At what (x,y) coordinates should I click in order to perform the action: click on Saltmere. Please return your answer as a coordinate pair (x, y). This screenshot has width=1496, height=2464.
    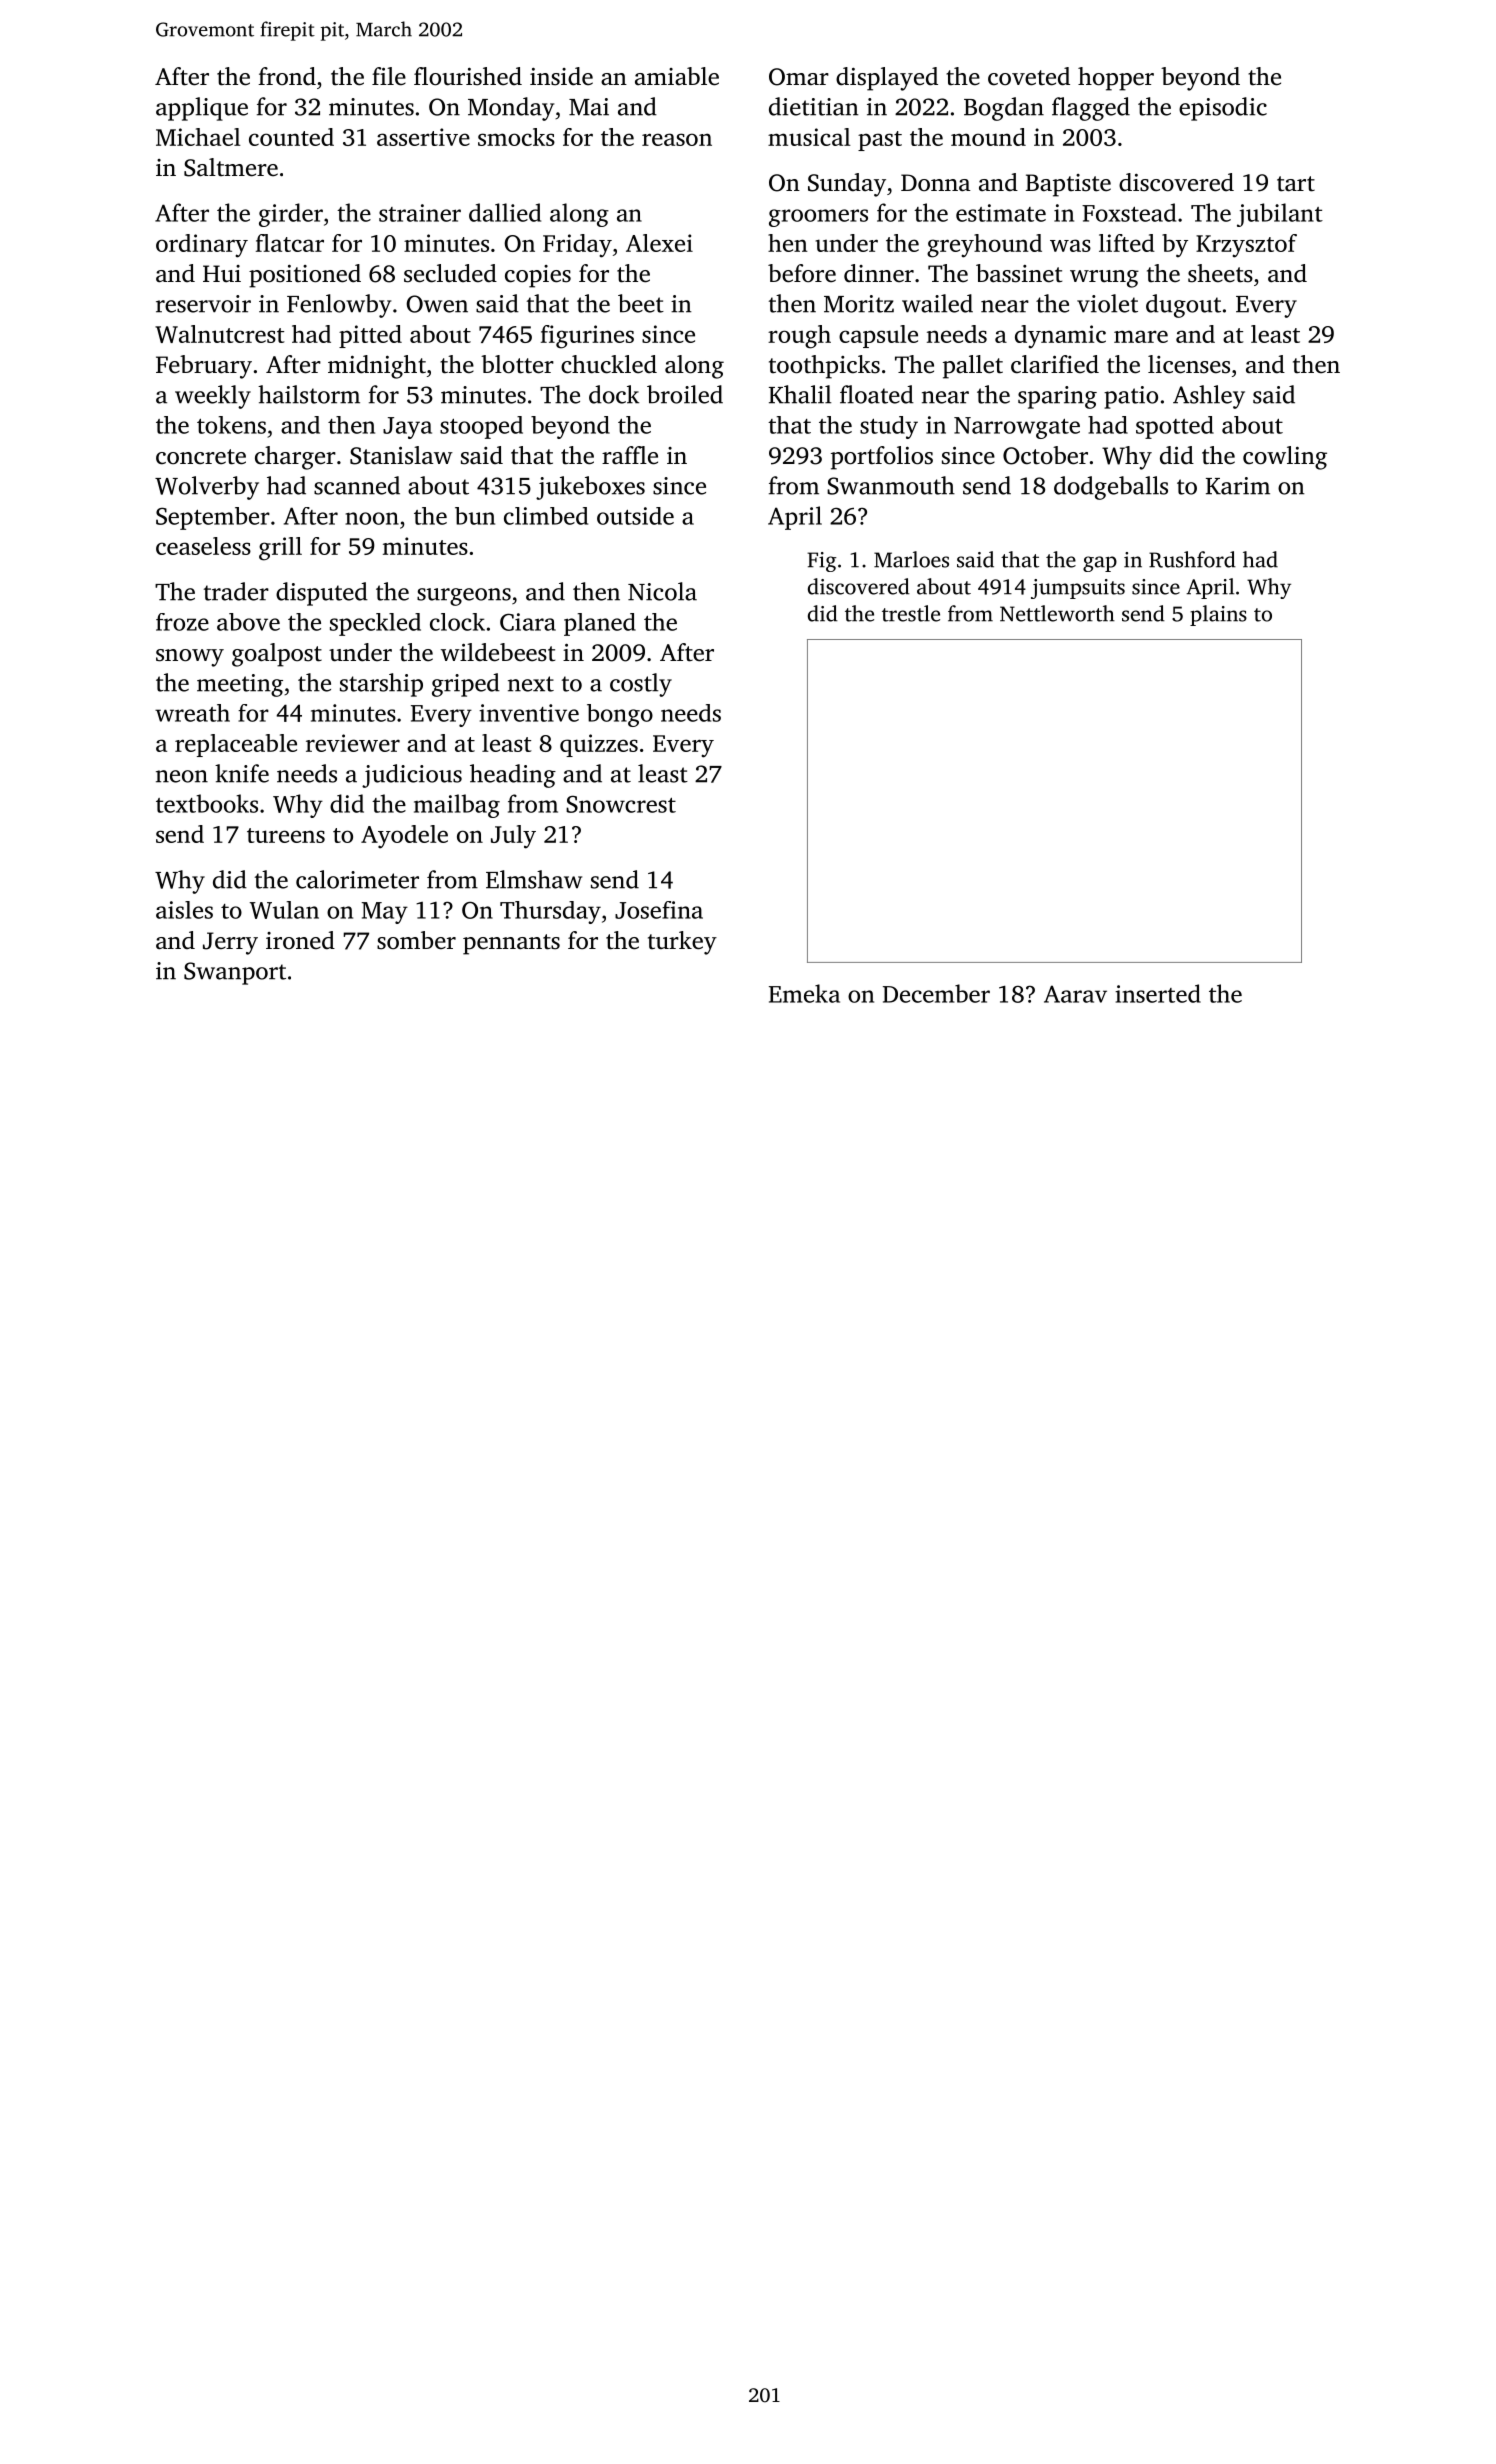
    Looking at the image, I should click on (231, 167).
